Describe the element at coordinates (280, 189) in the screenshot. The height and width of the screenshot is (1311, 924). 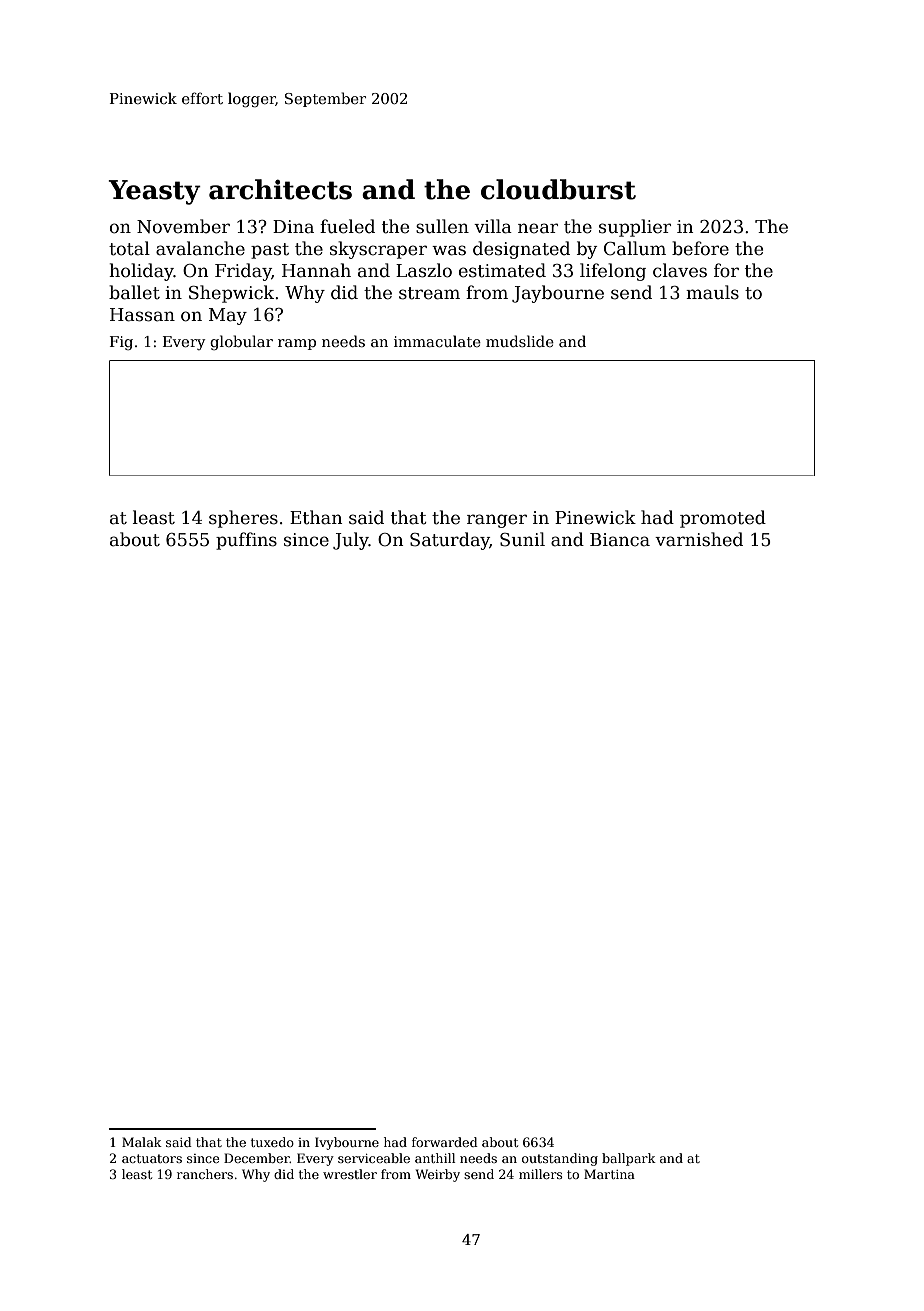
I see `architects` at that location.
